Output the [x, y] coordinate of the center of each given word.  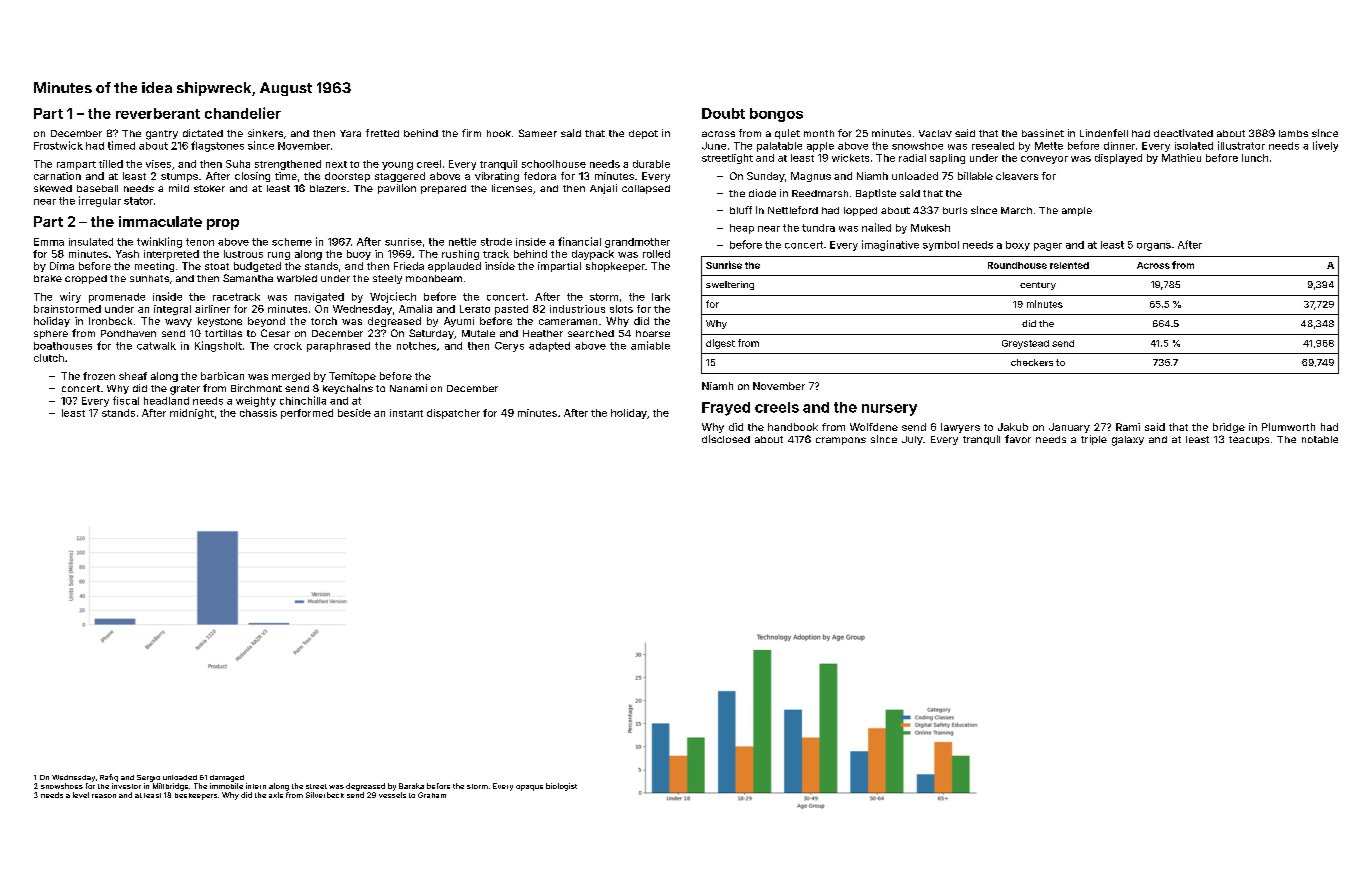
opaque [529, 788]
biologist [561, 787]
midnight [192, 414]
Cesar [275, 333]
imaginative [890, 245]
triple [1094, 440]
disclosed [726, 439]
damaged [227, 778]
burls [955, 210]
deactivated [1183, 133]
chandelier [243, 113]
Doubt [723, 113]
